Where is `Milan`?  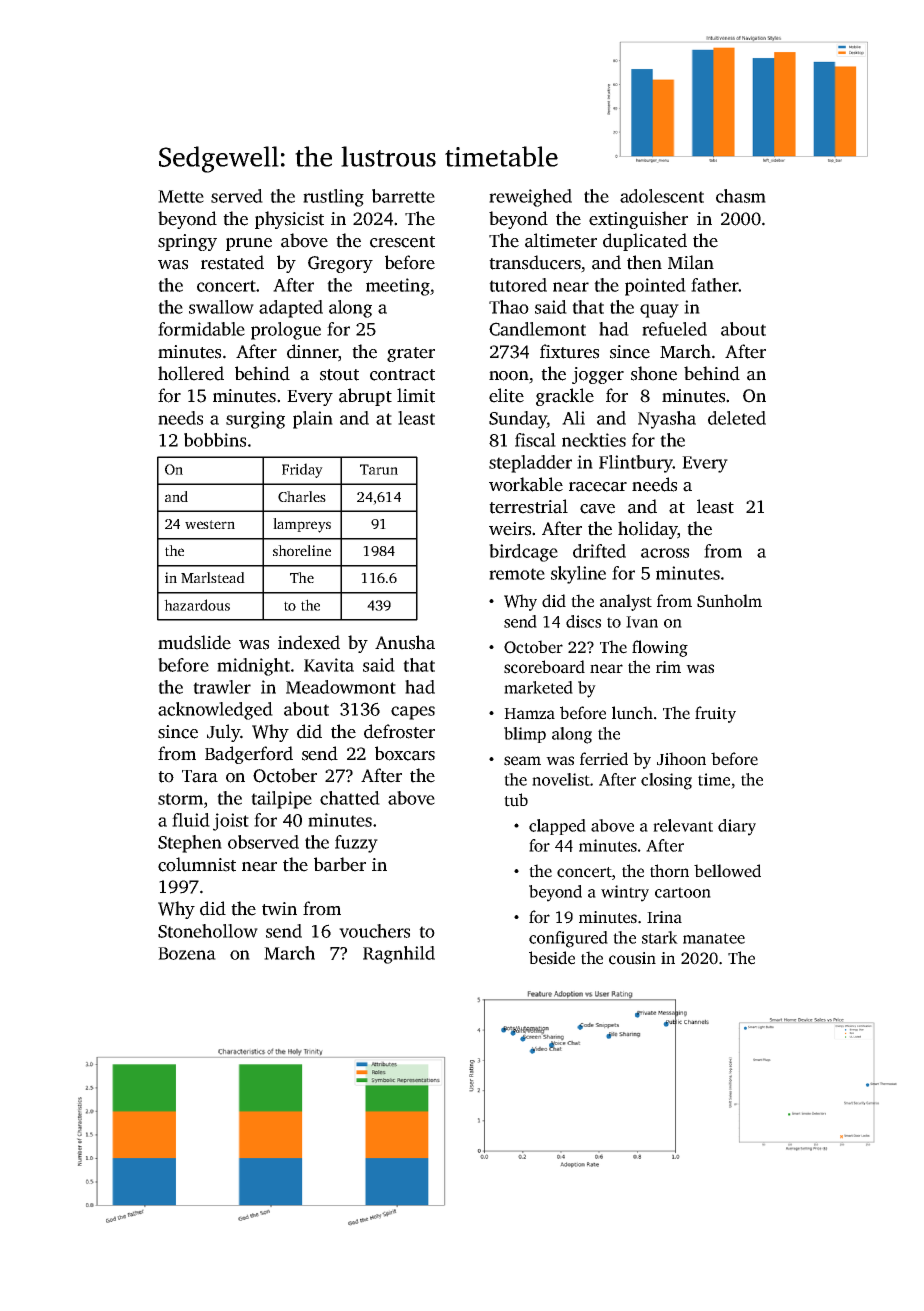 Milan is located at coordinates (691, 262).
